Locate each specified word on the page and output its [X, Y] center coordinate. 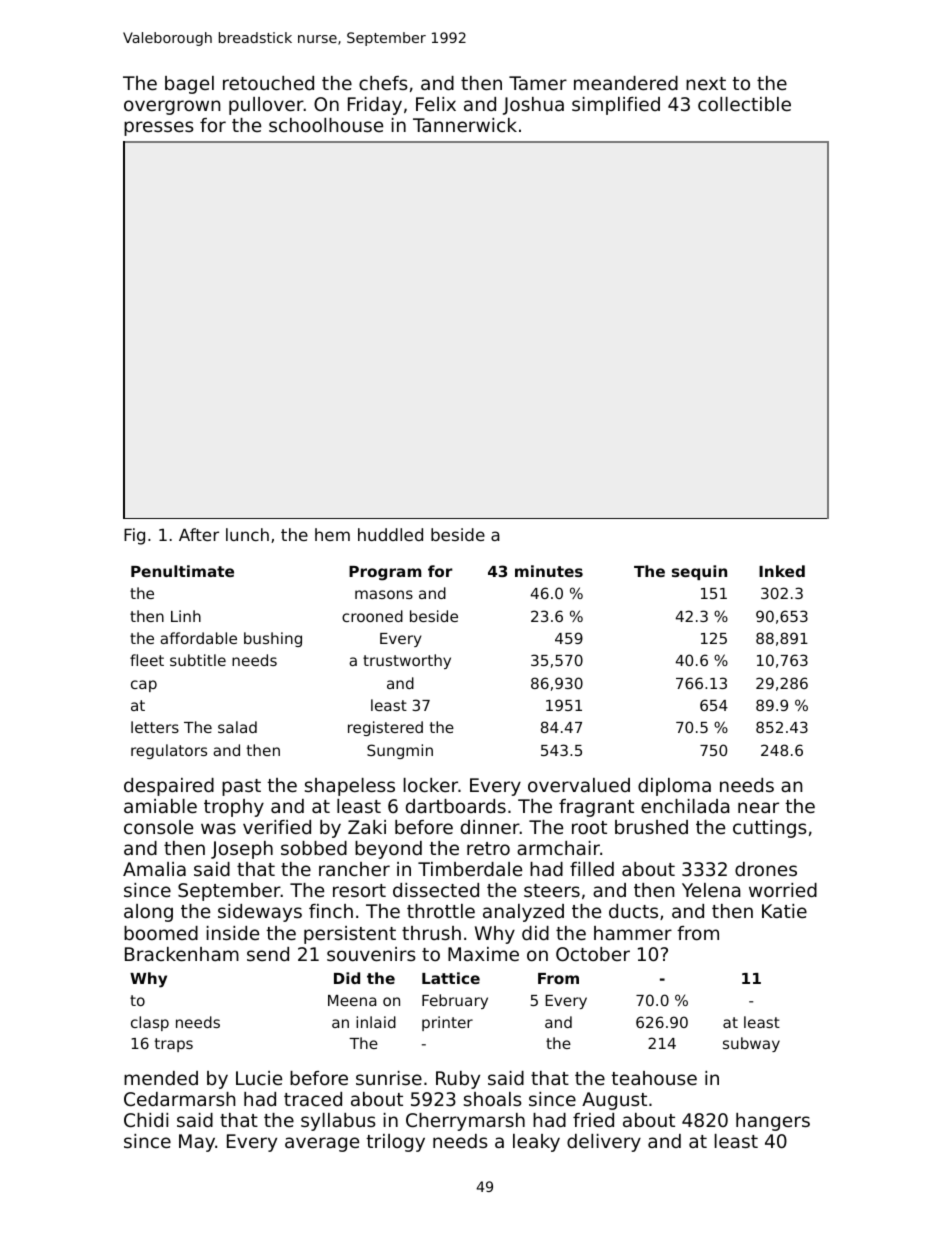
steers [552, 890]
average [322, 1144]
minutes [549, 571]
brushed [651, 827]
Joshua [533, 106]
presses [159, 128]
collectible [744, 104]
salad [237, 727]
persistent [350, 935]
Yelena [711, 890]
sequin [699, 572]
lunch [247, 534]
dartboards [456, 806]
